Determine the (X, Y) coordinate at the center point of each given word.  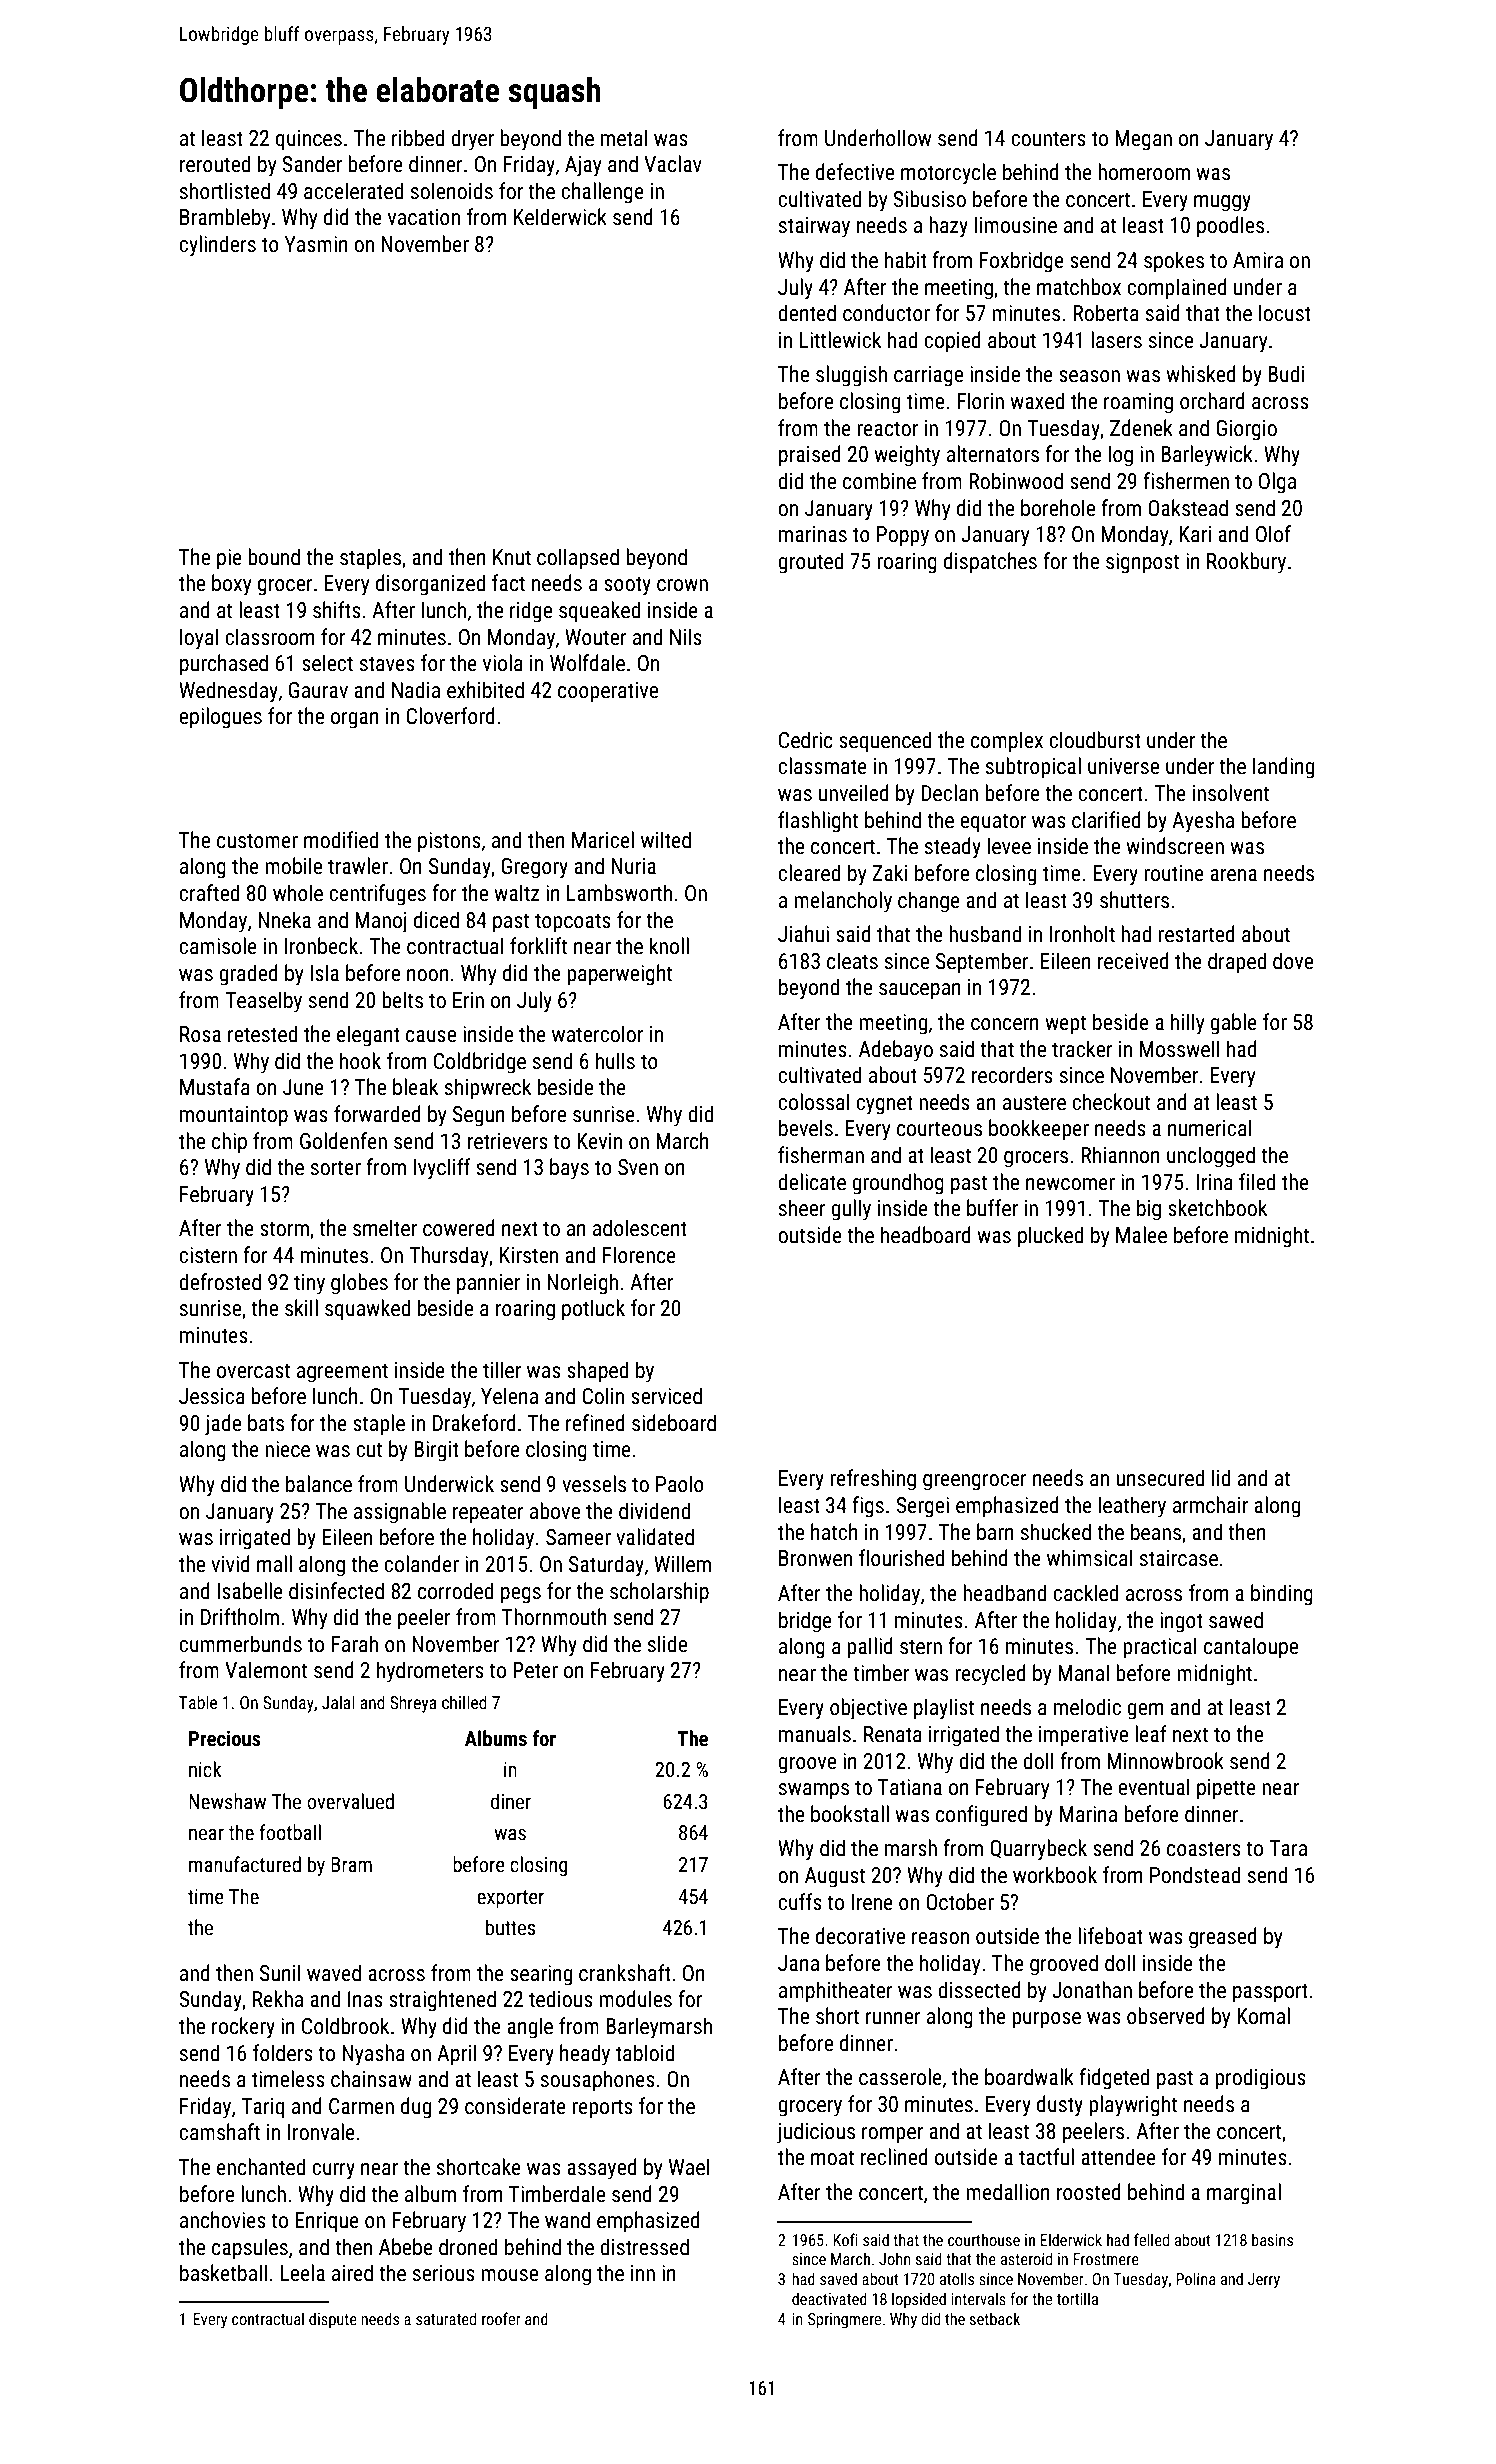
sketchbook (1217, 1208)
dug (416, 2108)
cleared (809, 873)
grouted (810, 563)
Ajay (583, 166)
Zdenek (1141, 428)
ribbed (418, 138)
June (303, 1087)
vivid (230, 1563)
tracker (1082, 1049)
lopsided (919, 2300)
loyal (199, 639)
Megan (1143, 140)
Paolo (680, 1484)
